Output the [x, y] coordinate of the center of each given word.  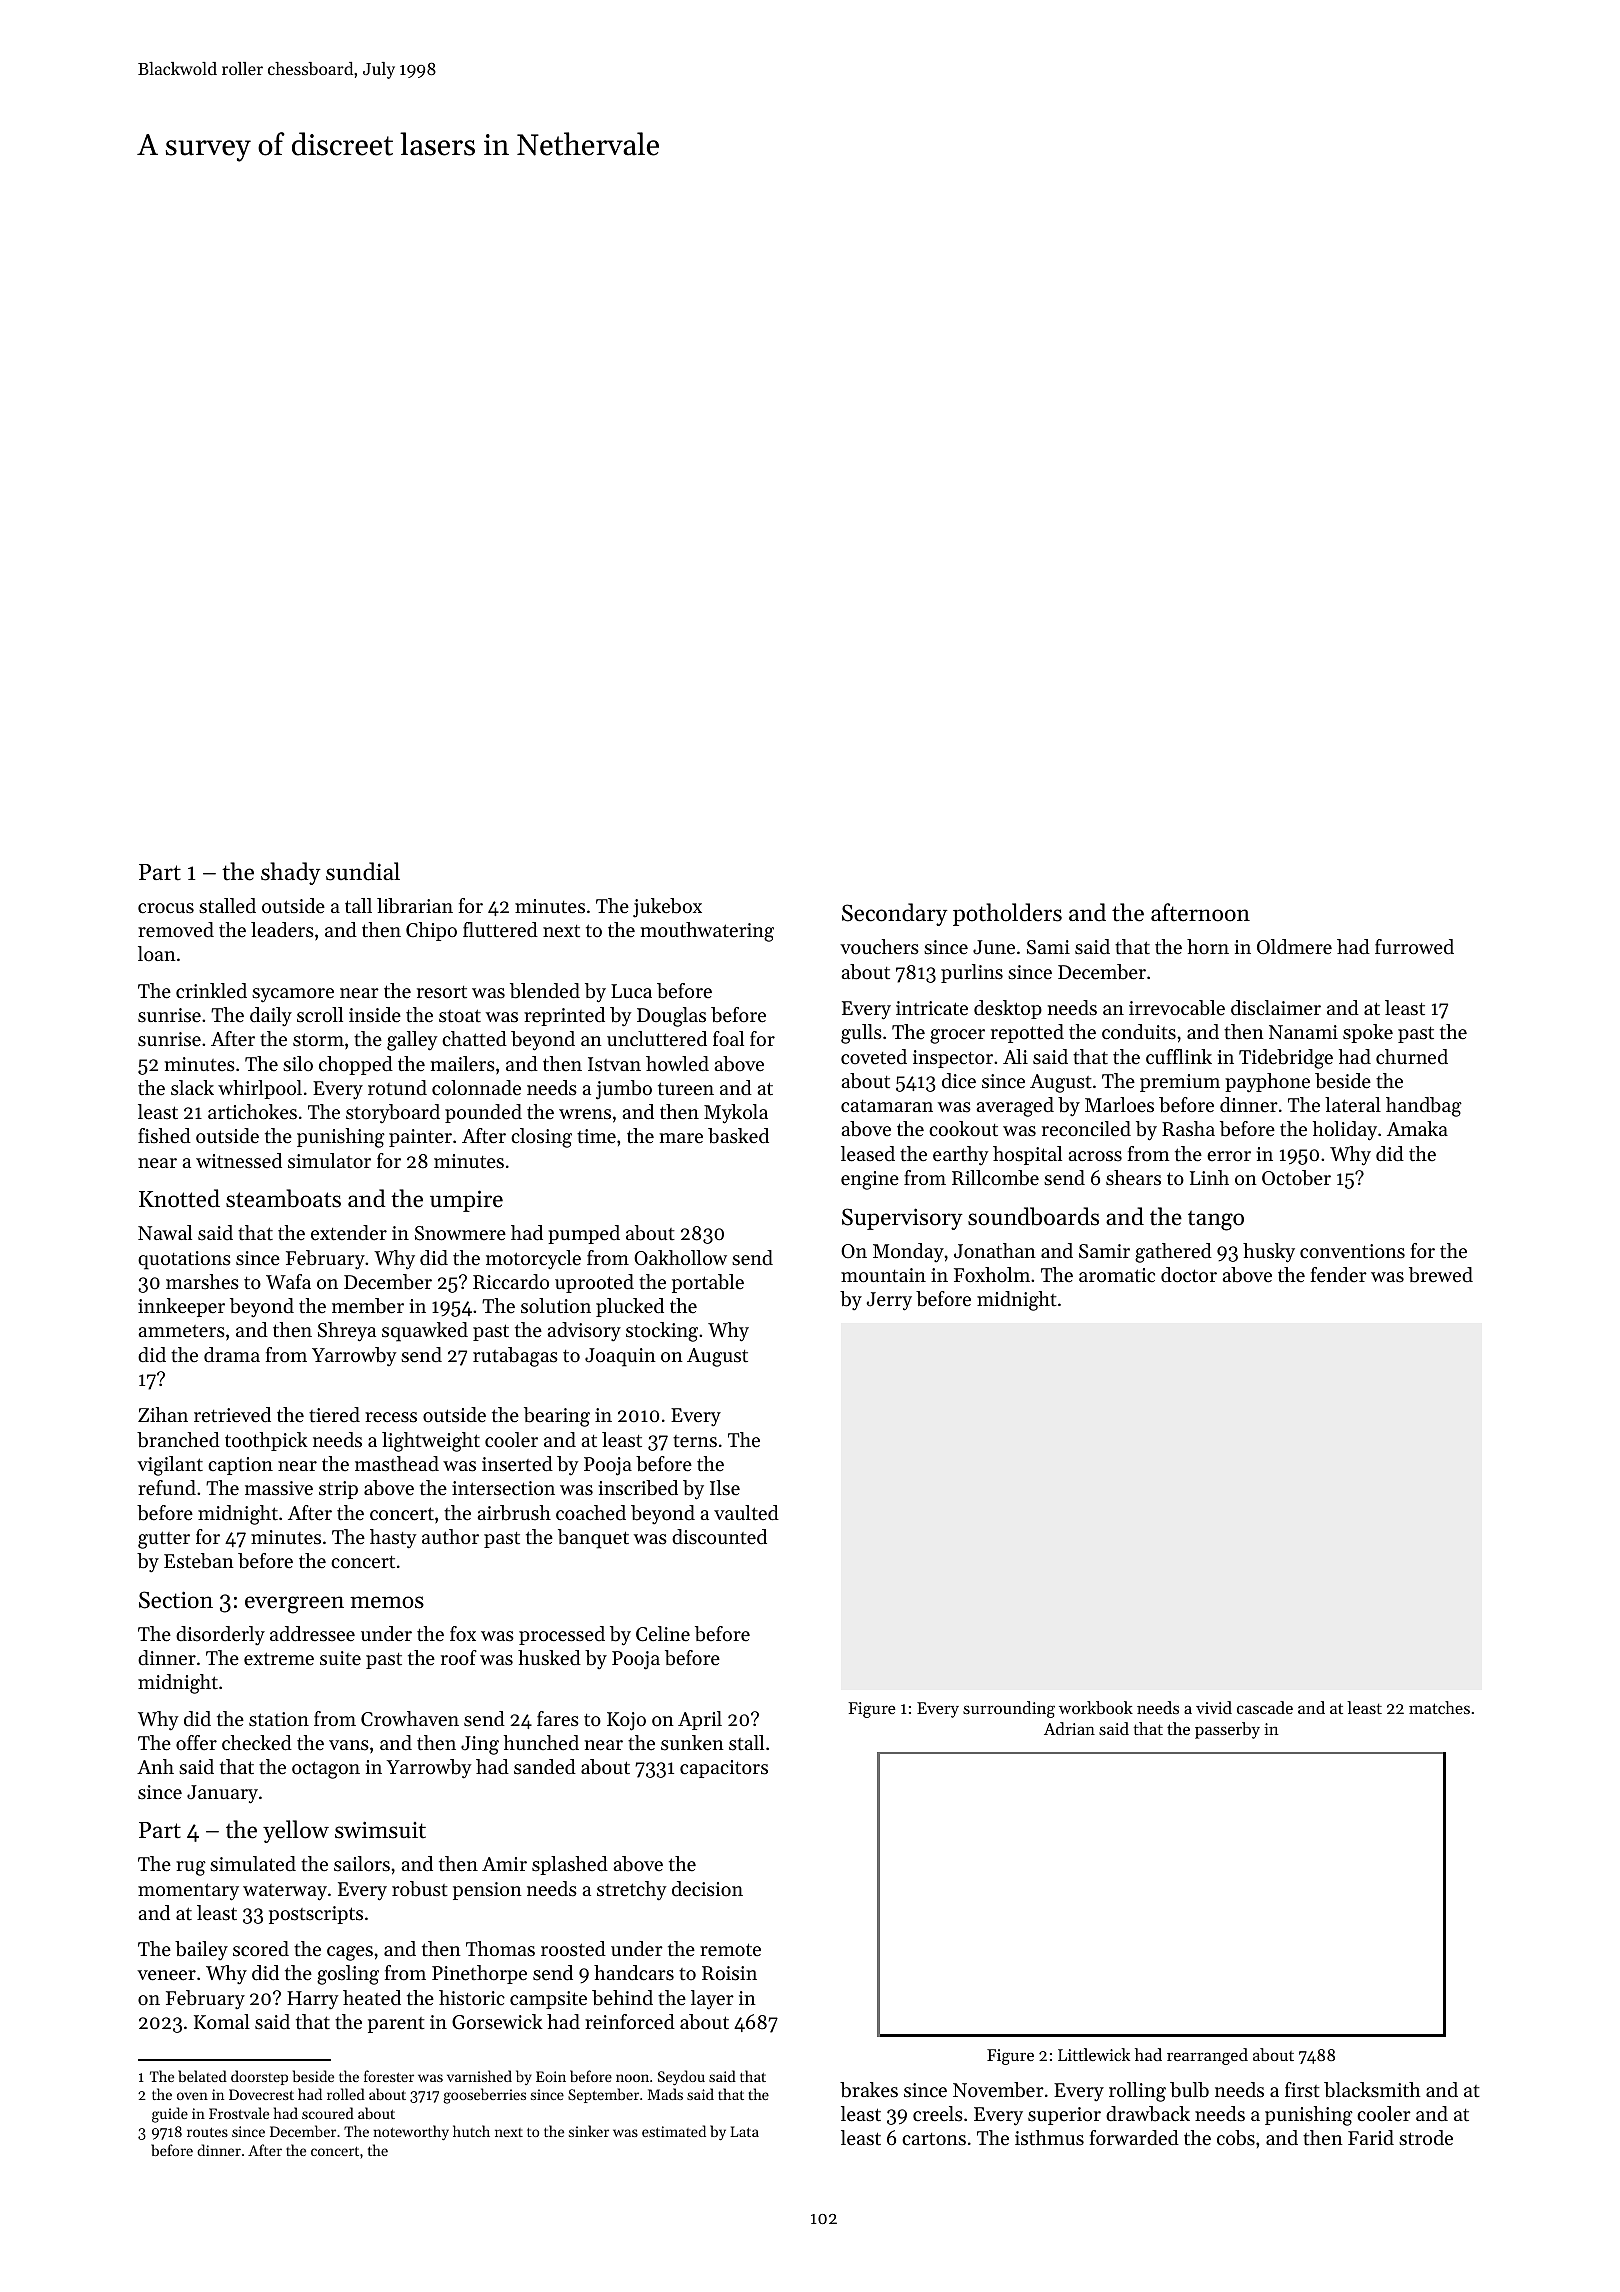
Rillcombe [995, 1178]
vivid [1214, 1707]
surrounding [1009, 1709]
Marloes [1119, 1105]
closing [541, 1138]
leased [868, 1154]
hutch [471, 2131]
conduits [1139, 1032]
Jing [480, 1745]
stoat [460, 1016]
